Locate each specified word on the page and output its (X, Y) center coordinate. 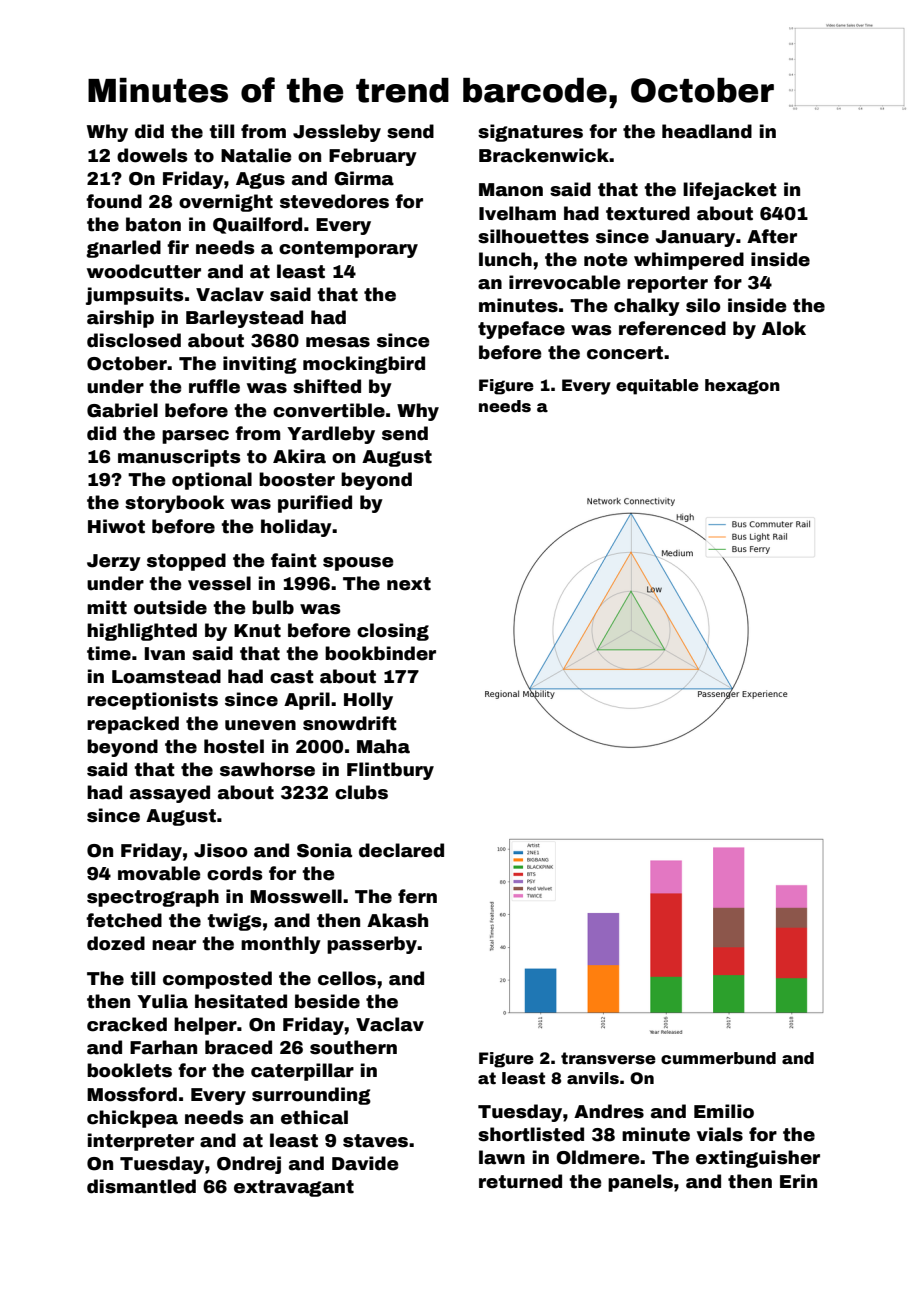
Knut (257, 631)
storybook (175, 504)
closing (393, 632)
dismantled (141, 1186)
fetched (124, 920)
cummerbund (718, 1058)
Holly (368, 701)
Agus (260, 180)
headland (707, 131)
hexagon (742, 387)
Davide (365, 1163)
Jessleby (337, 133)
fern (417, 896)
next (409, 584)
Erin (798, 1181)
